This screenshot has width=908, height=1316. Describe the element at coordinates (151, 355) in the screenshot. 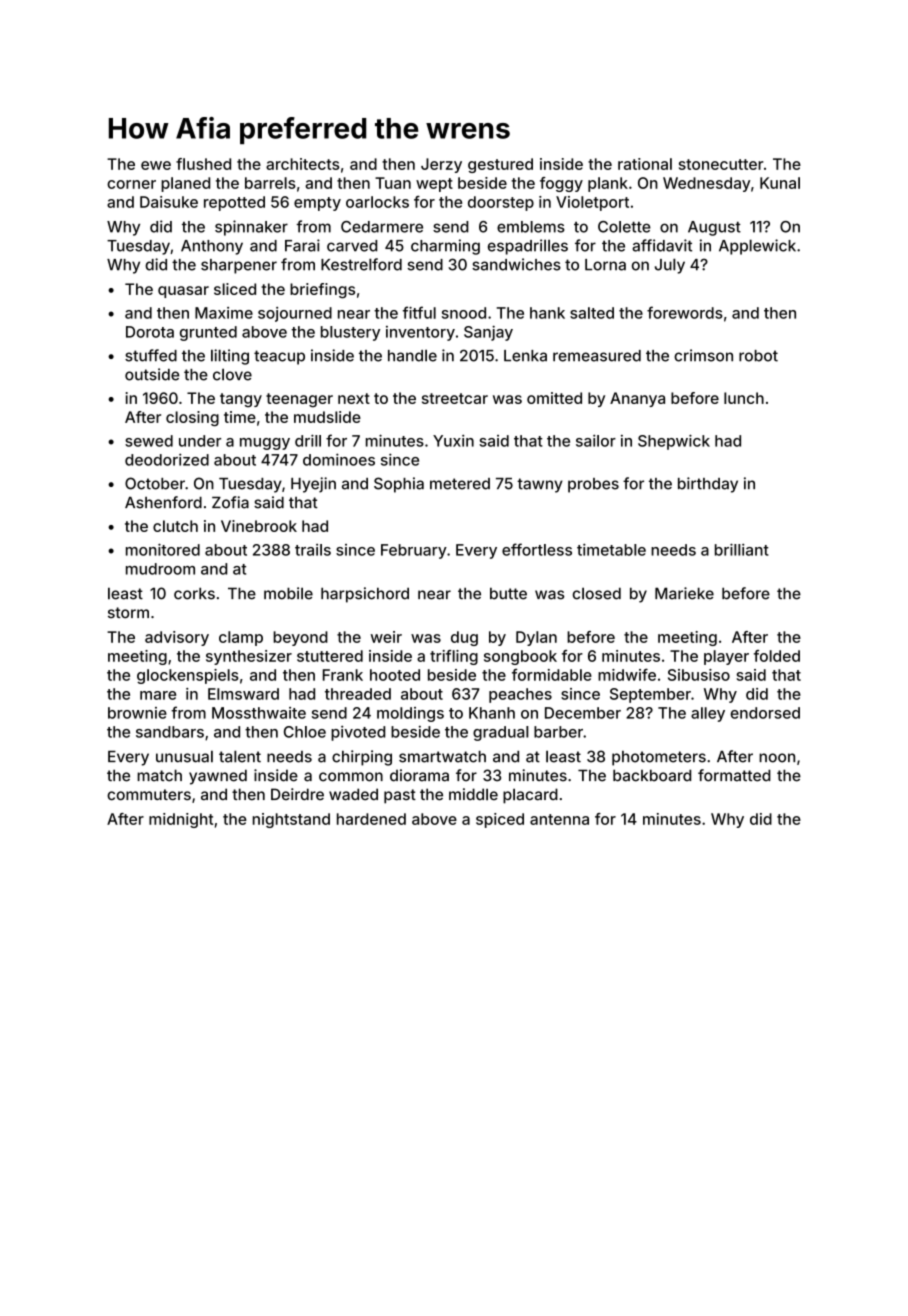

I see `stuffed` at that location.
